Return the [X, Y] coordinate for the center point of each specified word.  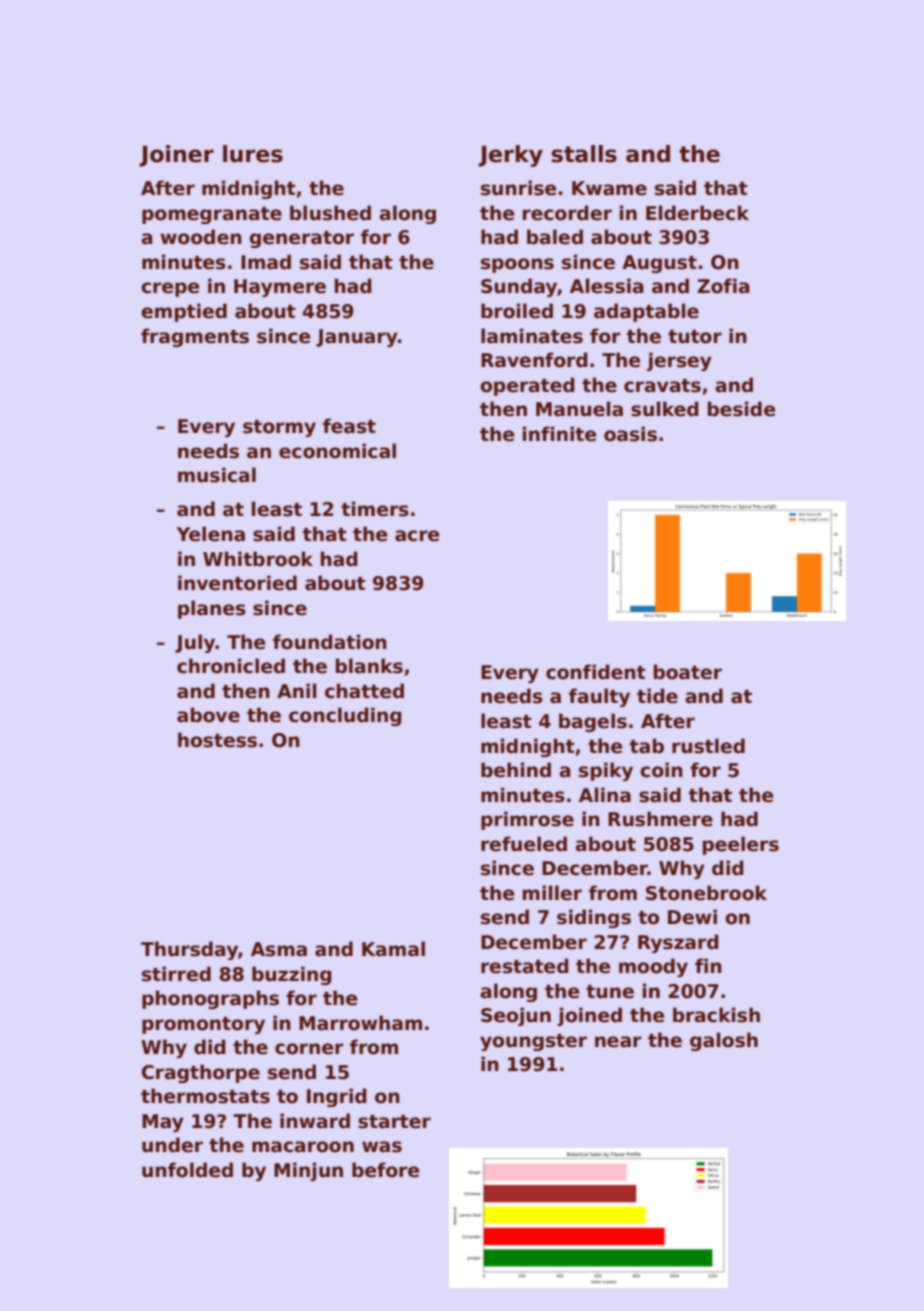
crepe [170, 289]
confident [596, 672]
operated [527, 386]
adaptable [646, 312]
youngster [533, 1042]
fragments [195, 337]
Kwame [609, 188]
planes [212, 609]
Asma [279, 949]
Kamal [393, 949]
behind [516, 770]
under [172, 1145]
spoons [517, 265]
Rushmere [660, 819]
